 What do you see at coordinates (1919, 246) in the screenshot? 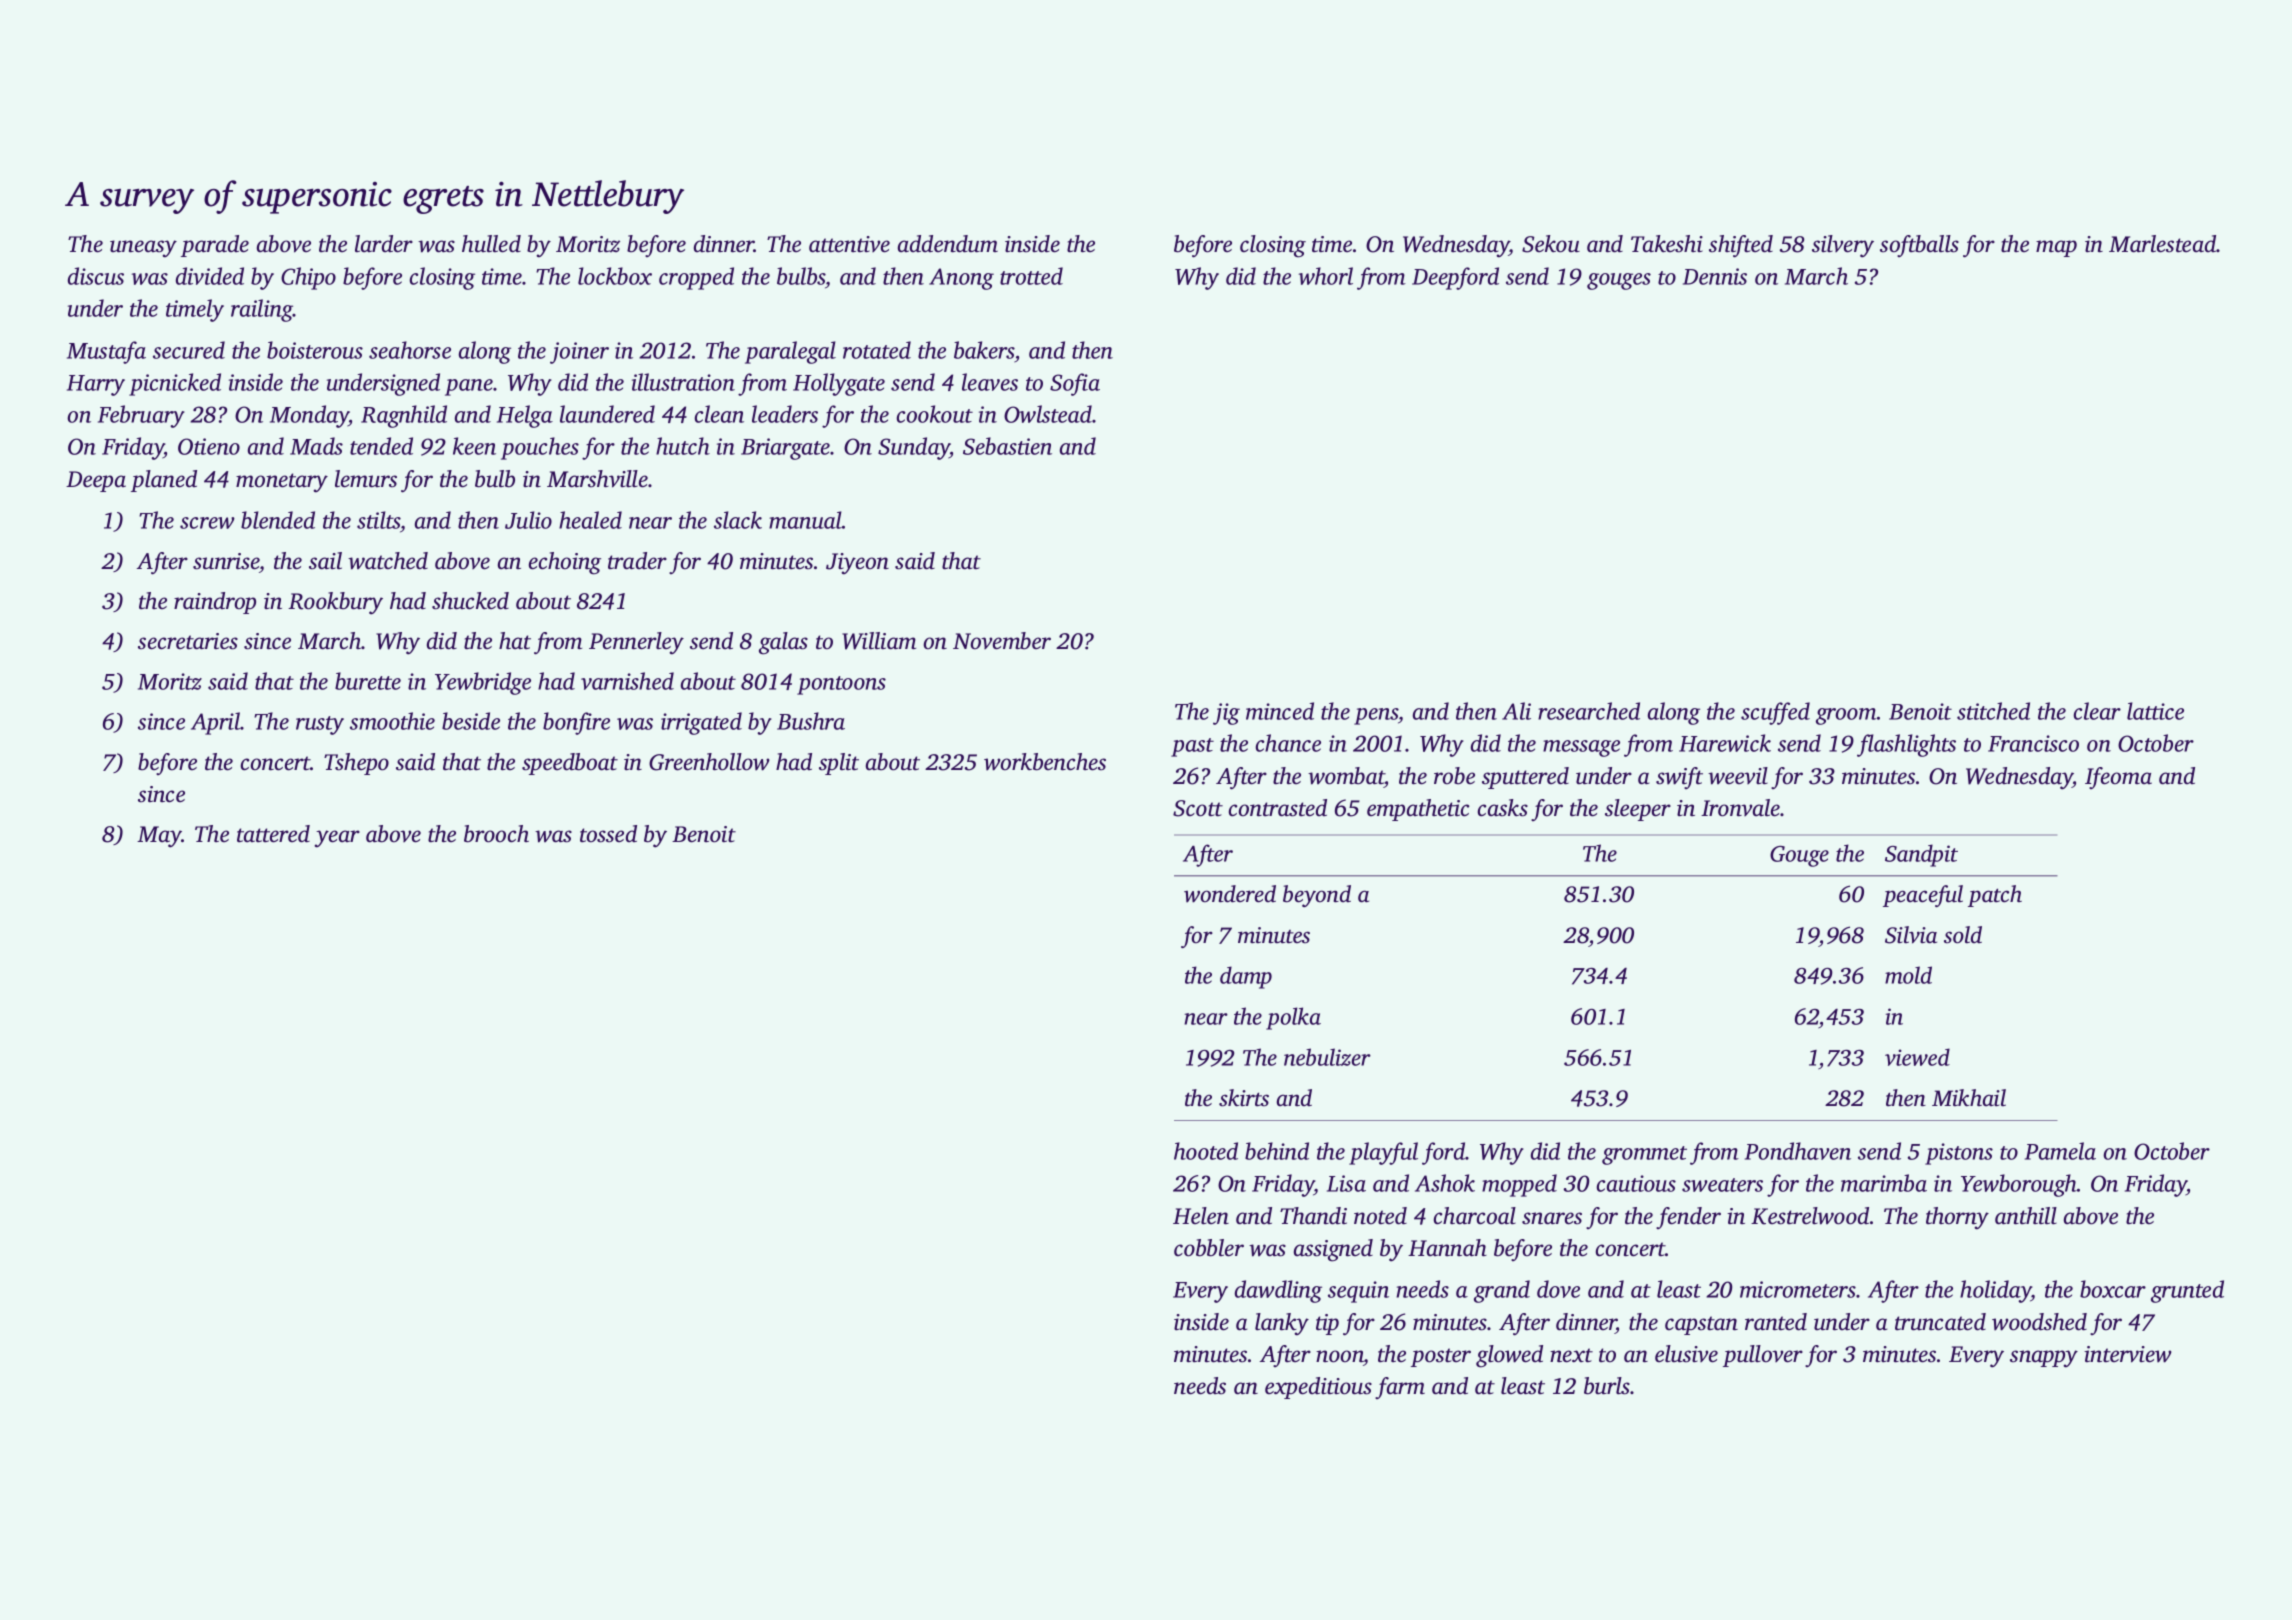
I see `softballs` at bounding box center [1919, 246].
